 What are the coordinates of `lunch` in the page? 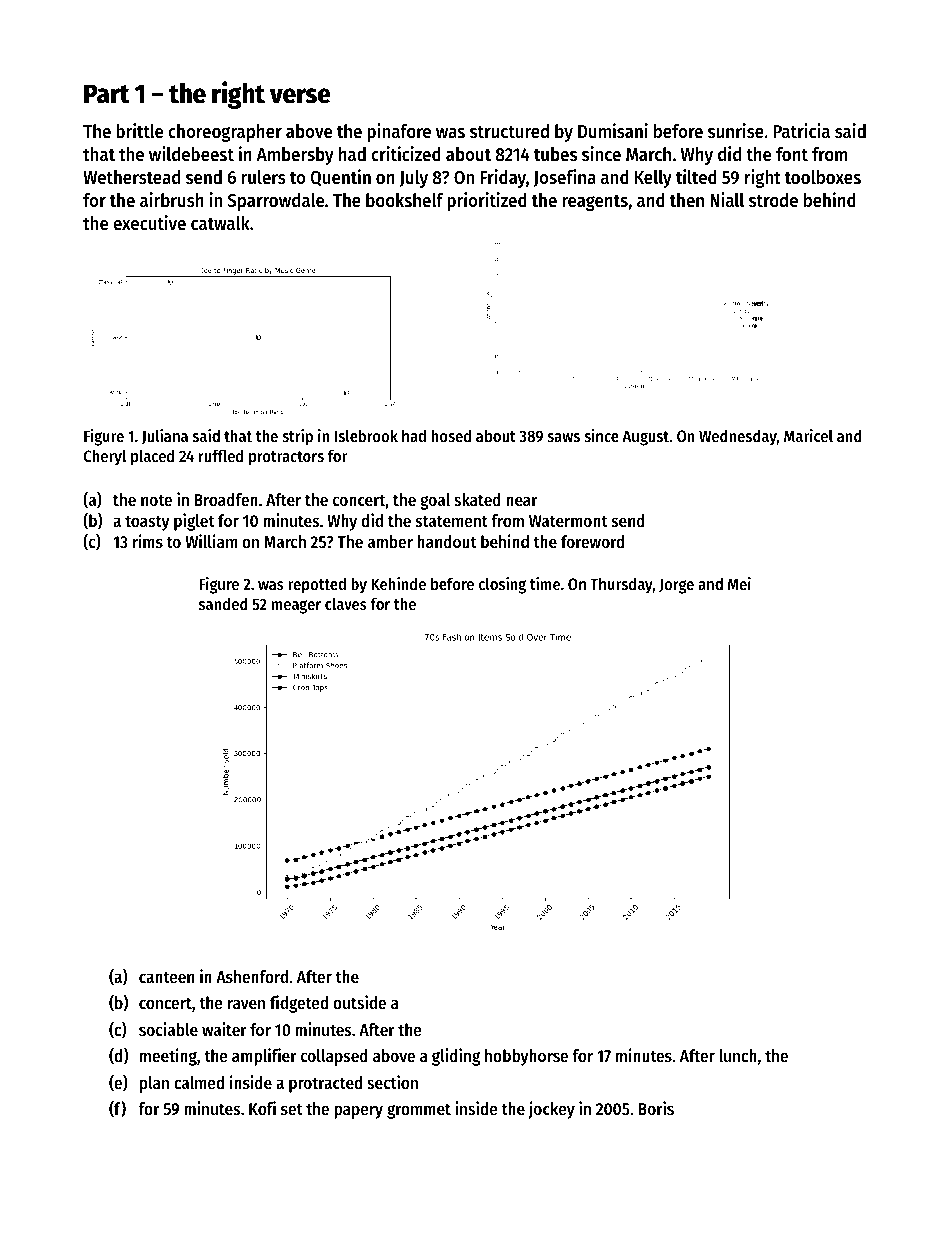 It's located at (738, 1055).
